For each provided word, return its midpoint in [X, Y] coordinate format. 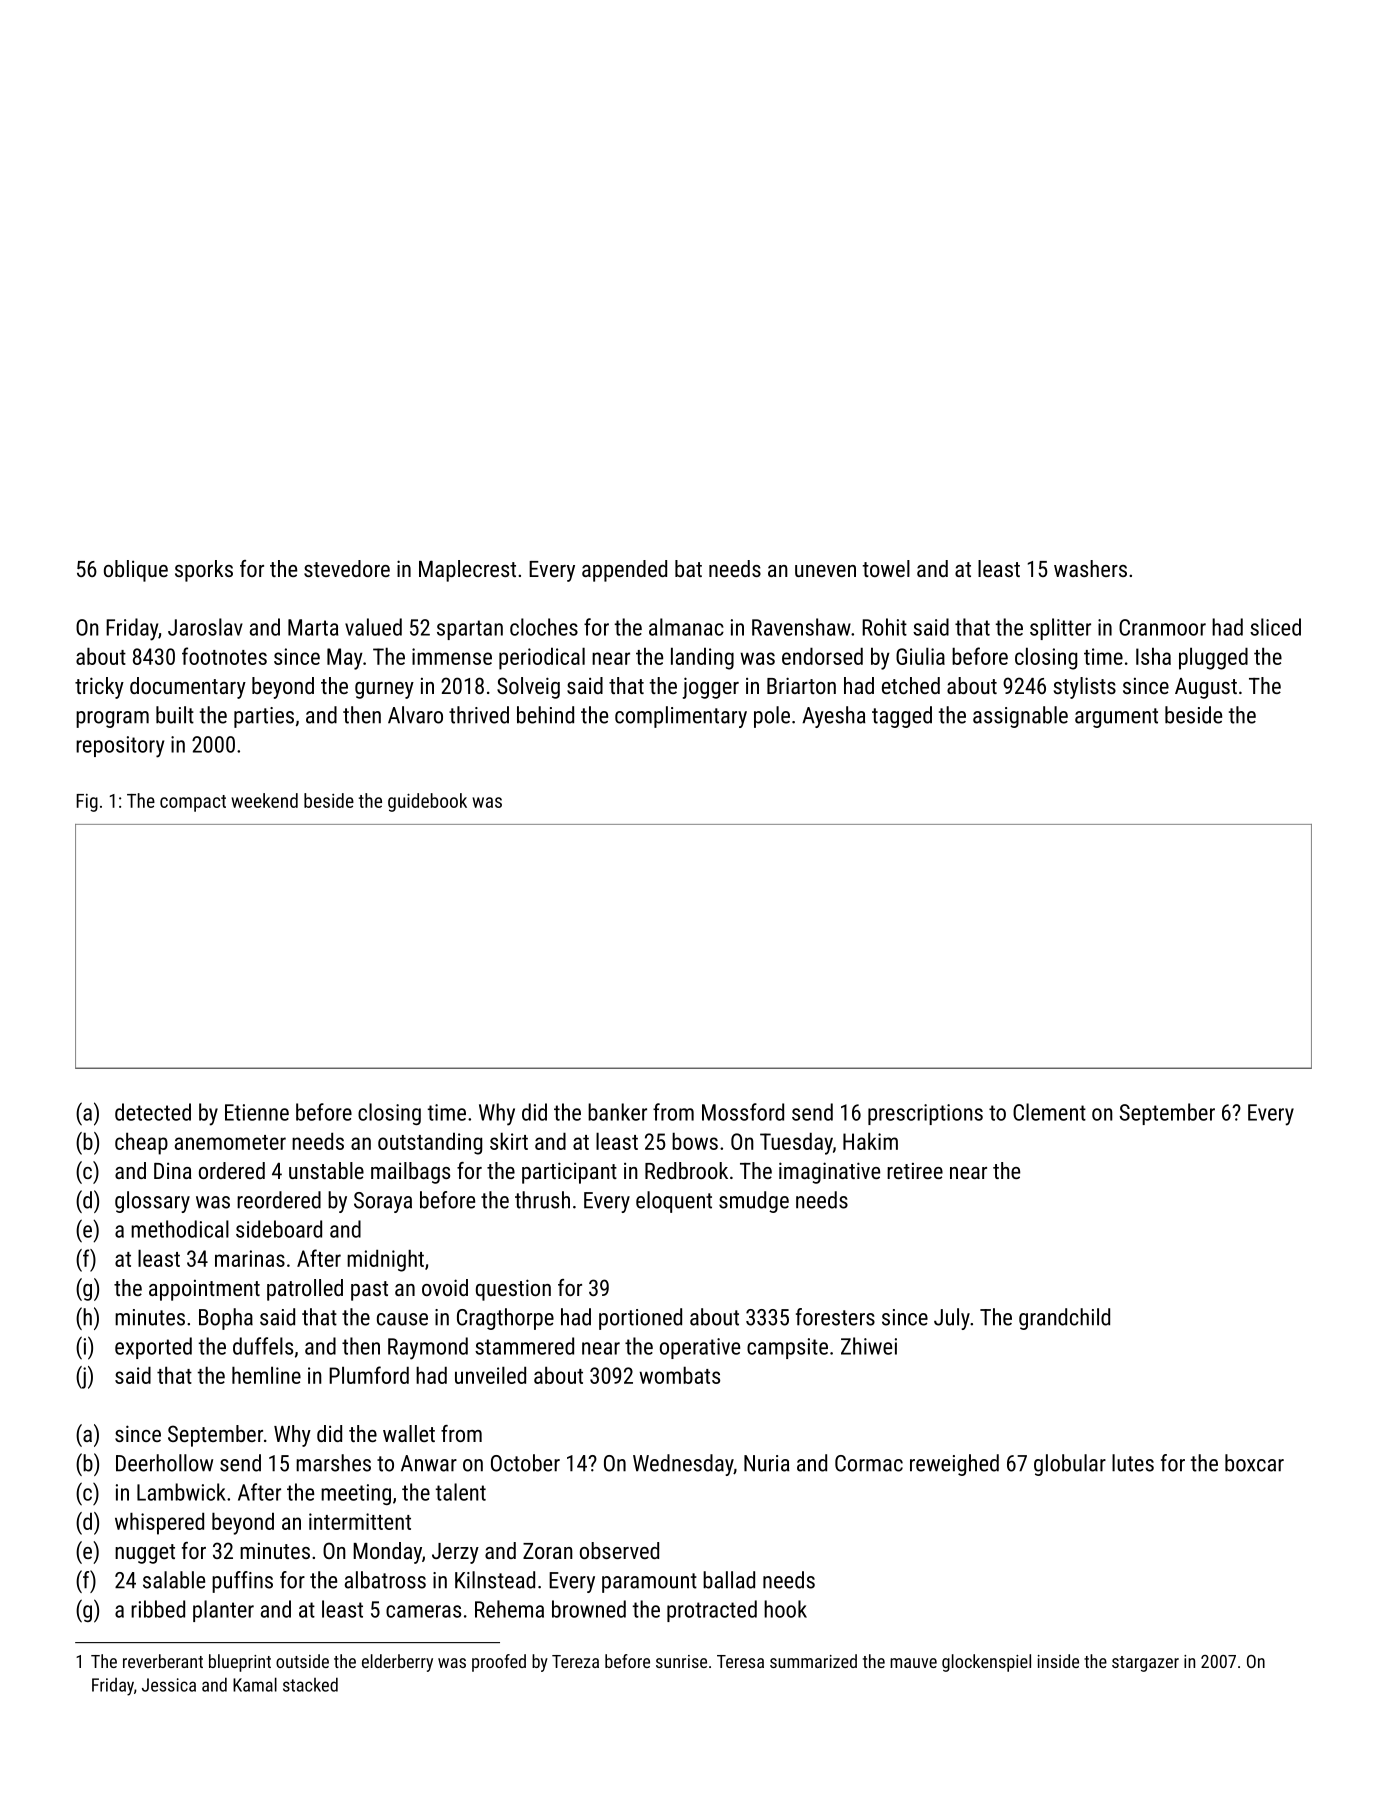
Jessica [169, 1685]
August [1206, 688]
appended [624, 571]
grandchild [1064, 1319]
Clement [1049, 1112]
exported [153, 1348]
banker [617, 1112]
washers [1090, 568]
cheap [141, 1143]
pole [772, 717]
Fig [87, 803]
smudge [754, 1202]
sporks [204, 571]
